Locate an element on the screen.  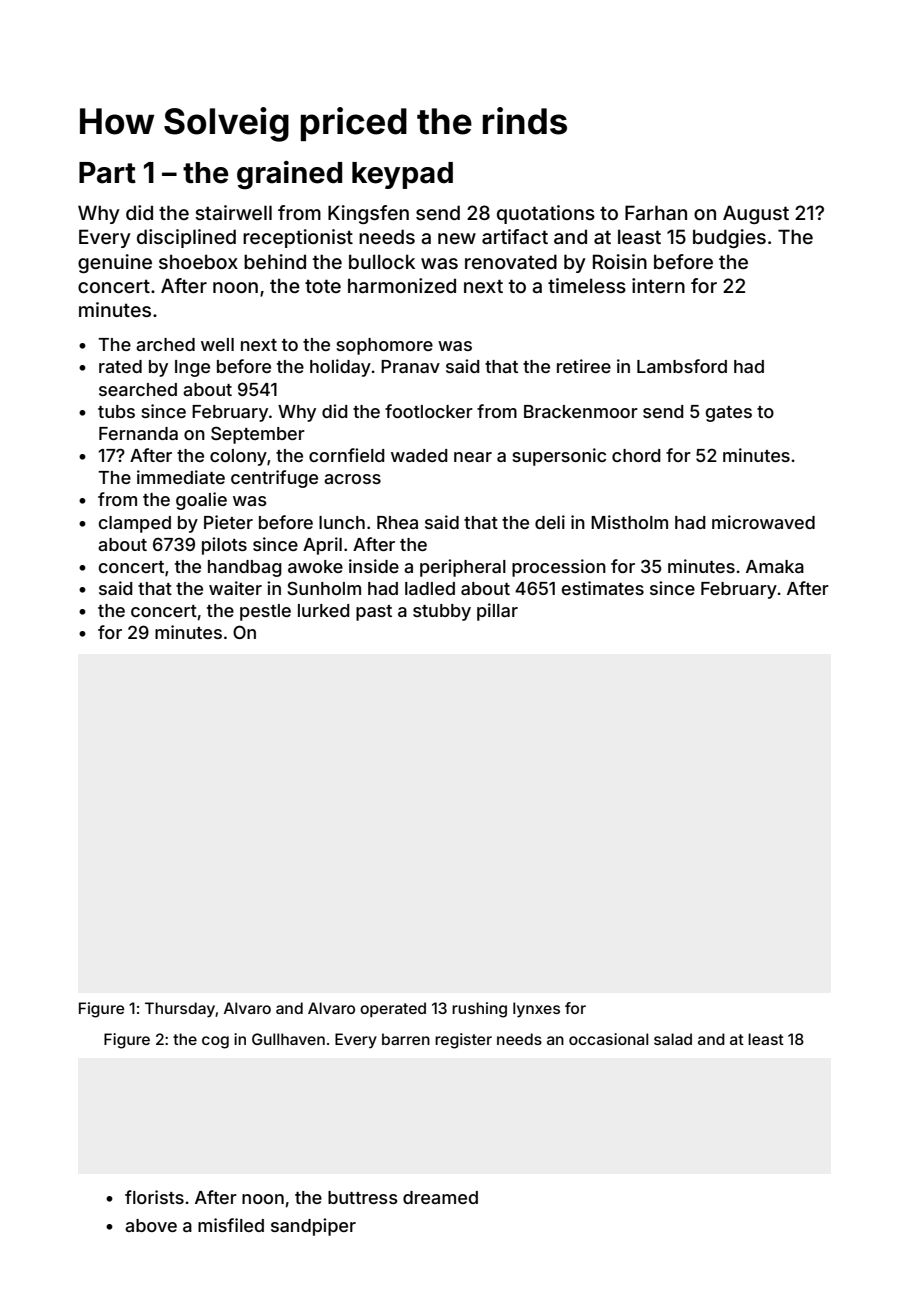
misfiled is located at coordinates (231, 1225).
